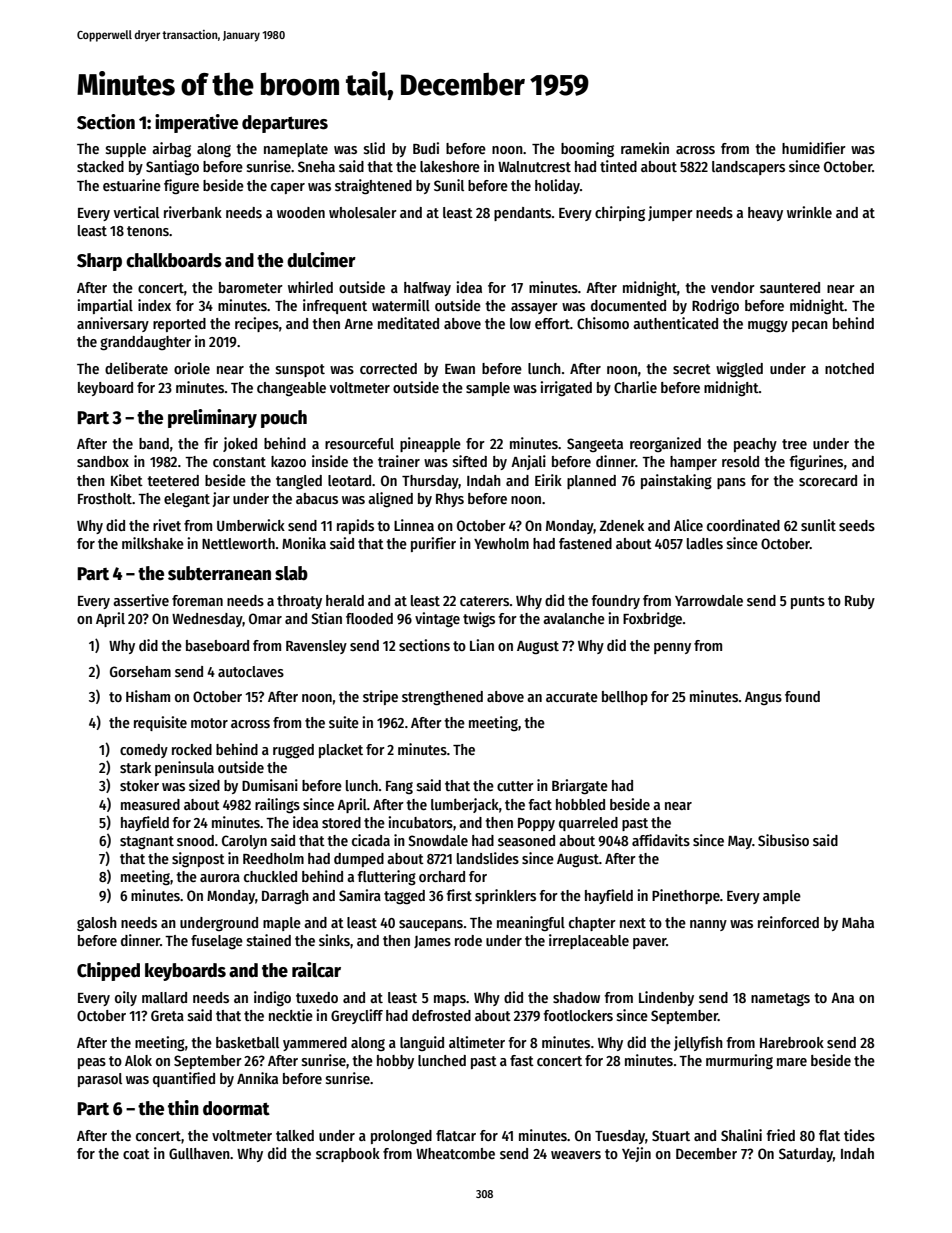 Image resolution: width=952 pixels, height=1233 pixels. What do you see at coordinates (196, 123) in the document?
I see `imperative` at bounding box center [196, 123].
